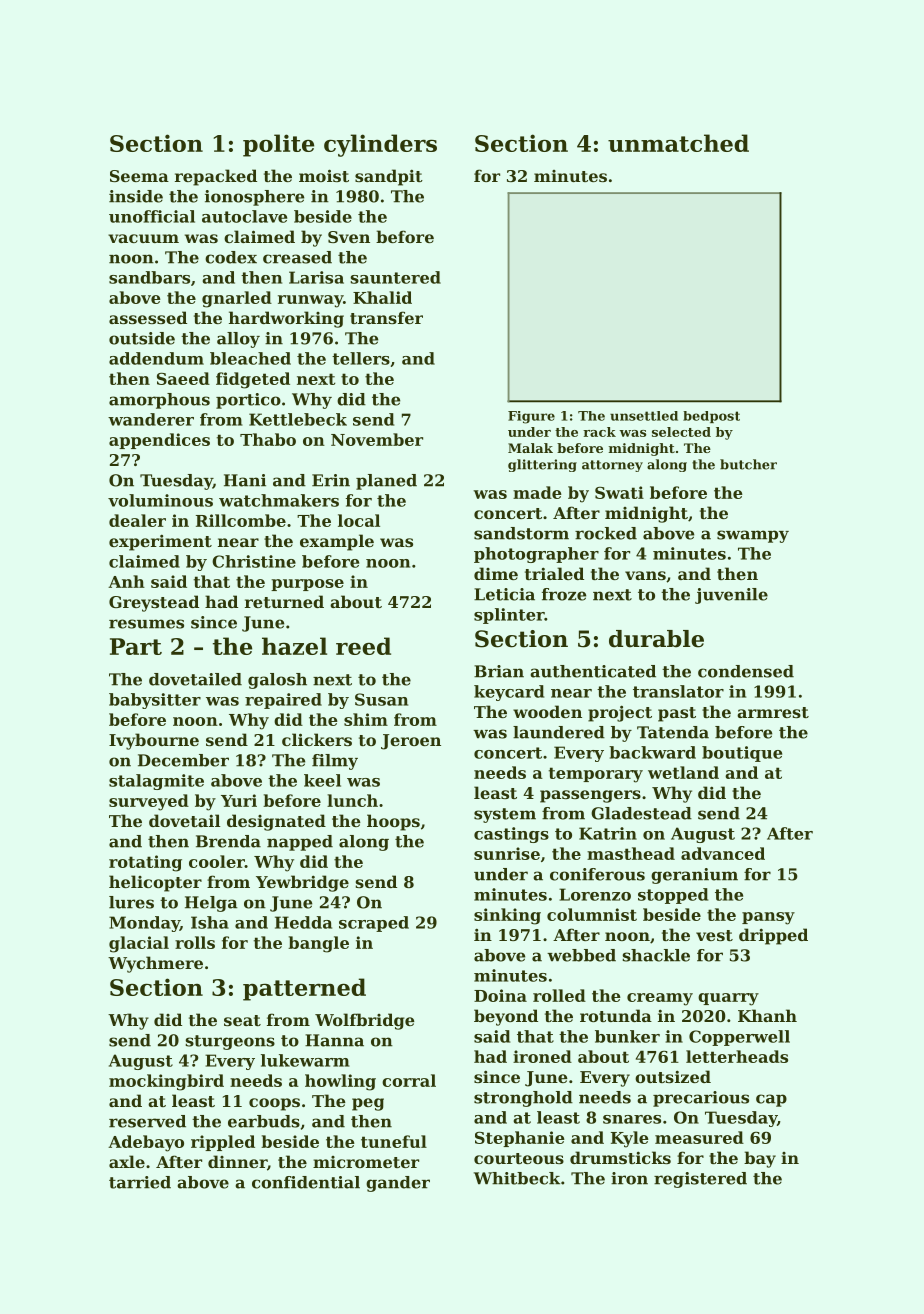 The image size is (924, 1314). What do you see at coordinates (409, 1080) in the screenshot?
I see `corral` at bounding box center [409, 1080].
